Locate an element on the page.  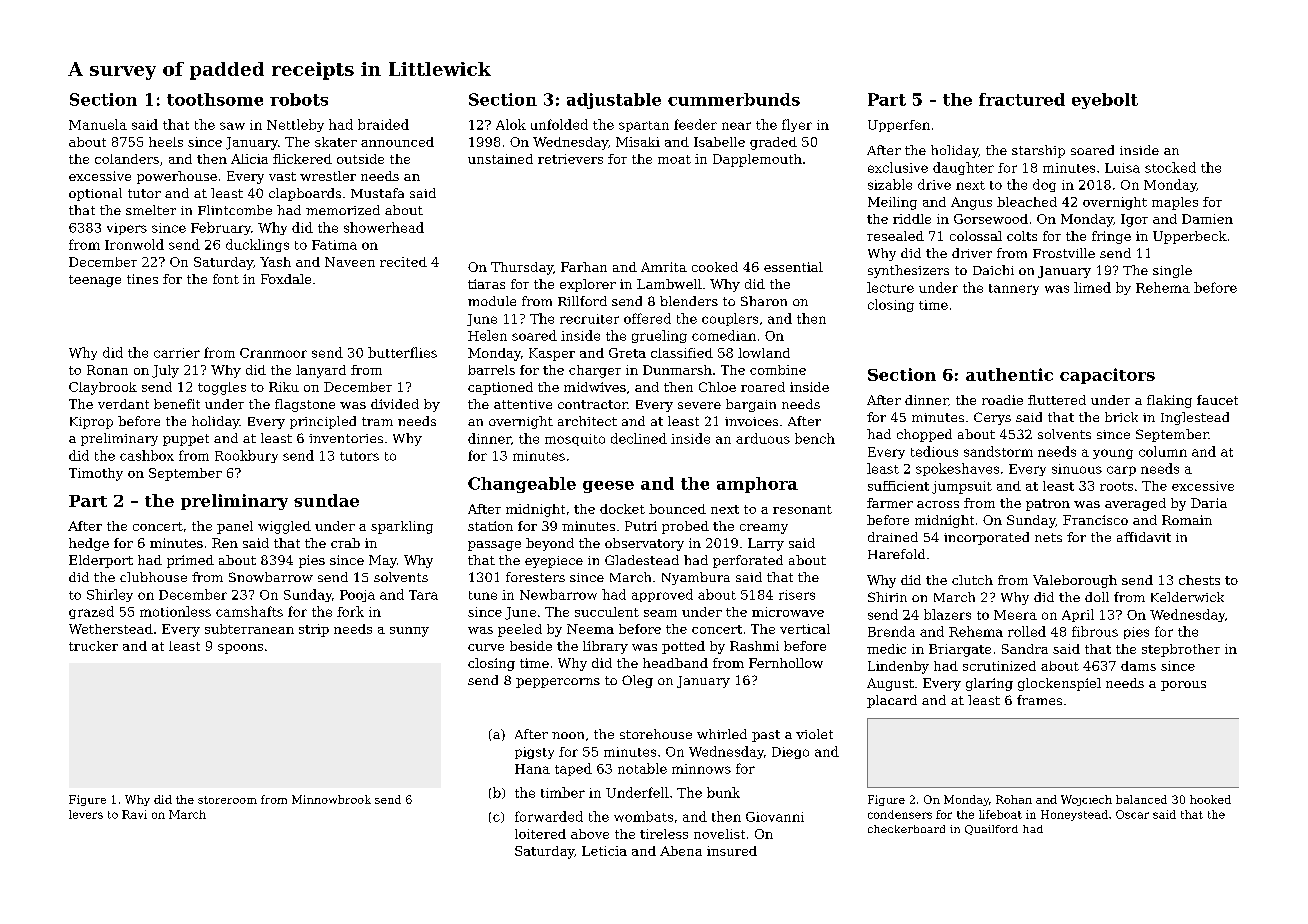
Manuela is located at coordinates (98, 124).
